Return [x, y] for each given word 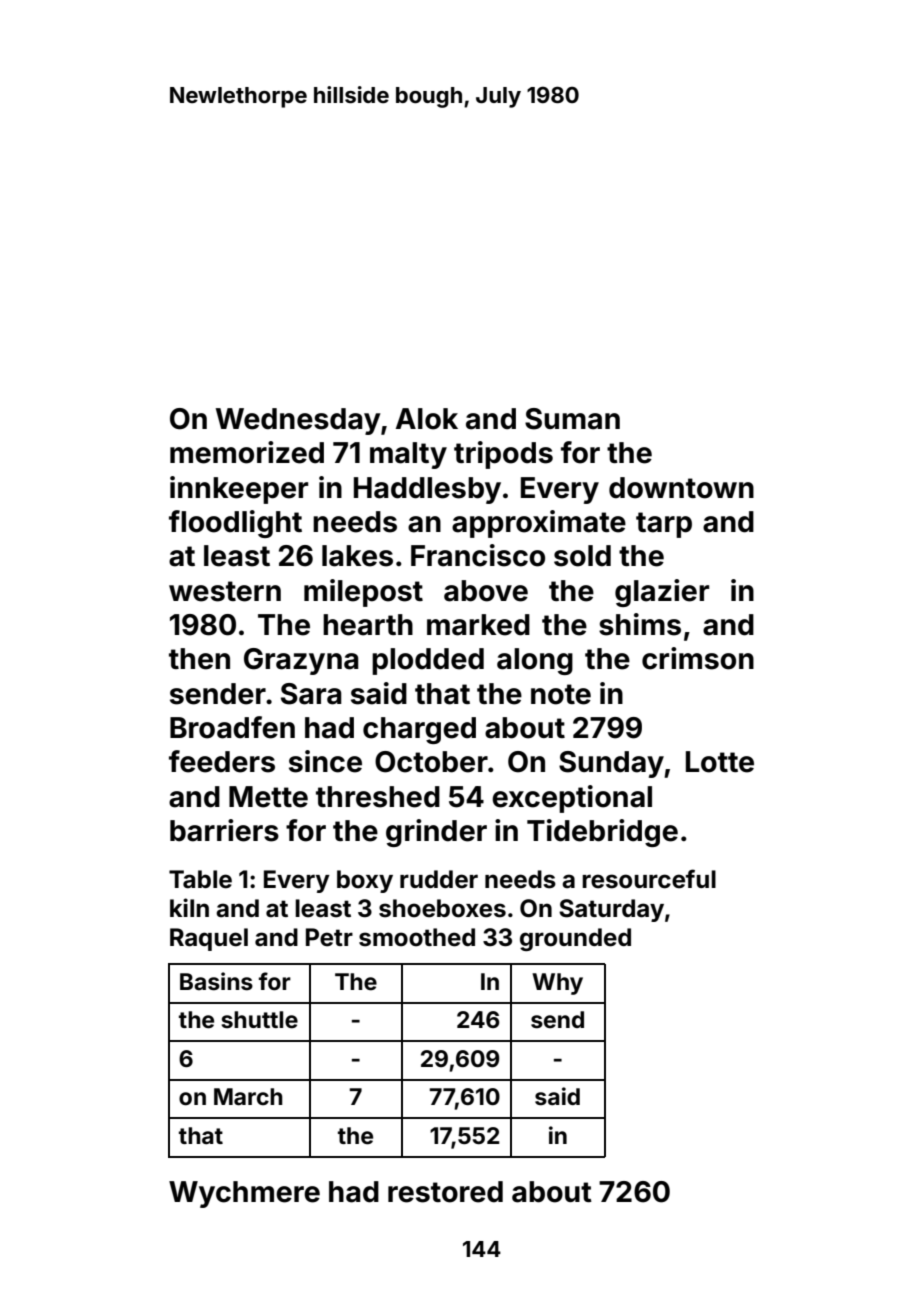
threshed [378, 797]
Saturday [611, 910]
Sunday [611, 764]
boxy [365, 881]
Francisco [478, 555]
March [248, 1096]
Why [557, 984]
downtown [681, 488]
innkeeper [239, 490]
